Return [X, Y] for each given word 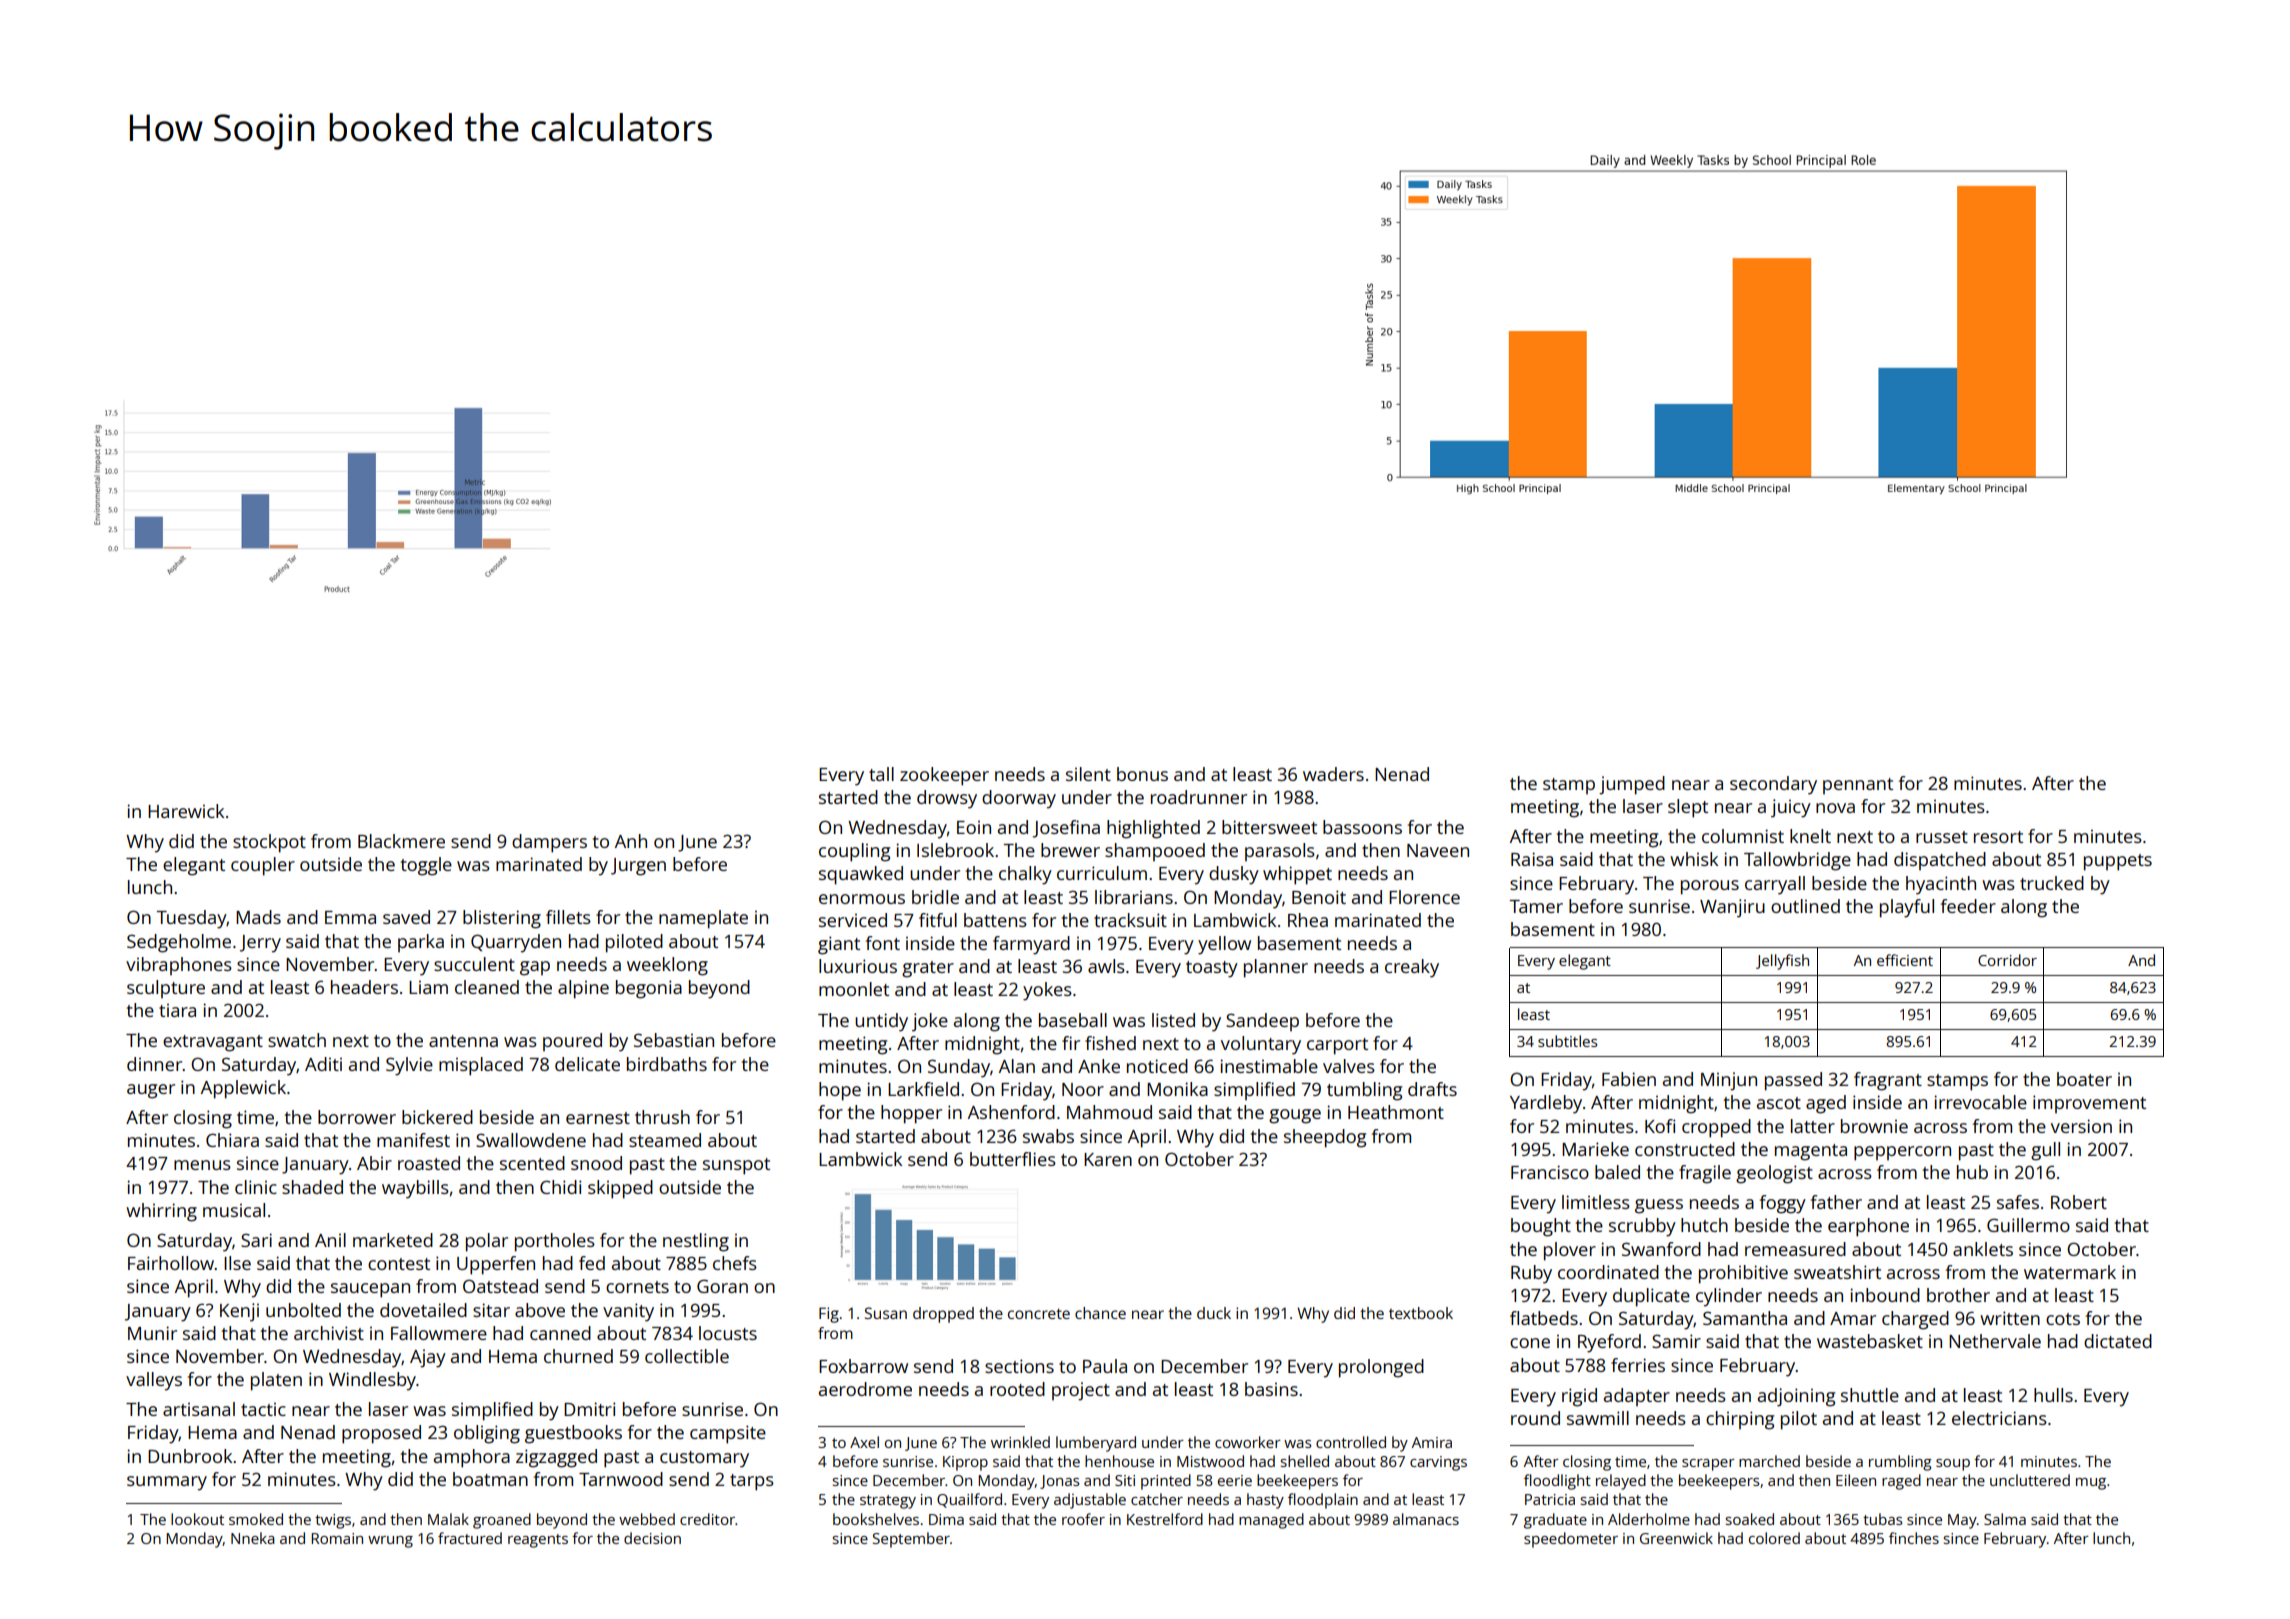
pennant [1858, 786]
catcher [1157, 1499]
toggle [426, 866]
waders [1333, 774]
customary [704, 1459]
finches [1914, 1538]
